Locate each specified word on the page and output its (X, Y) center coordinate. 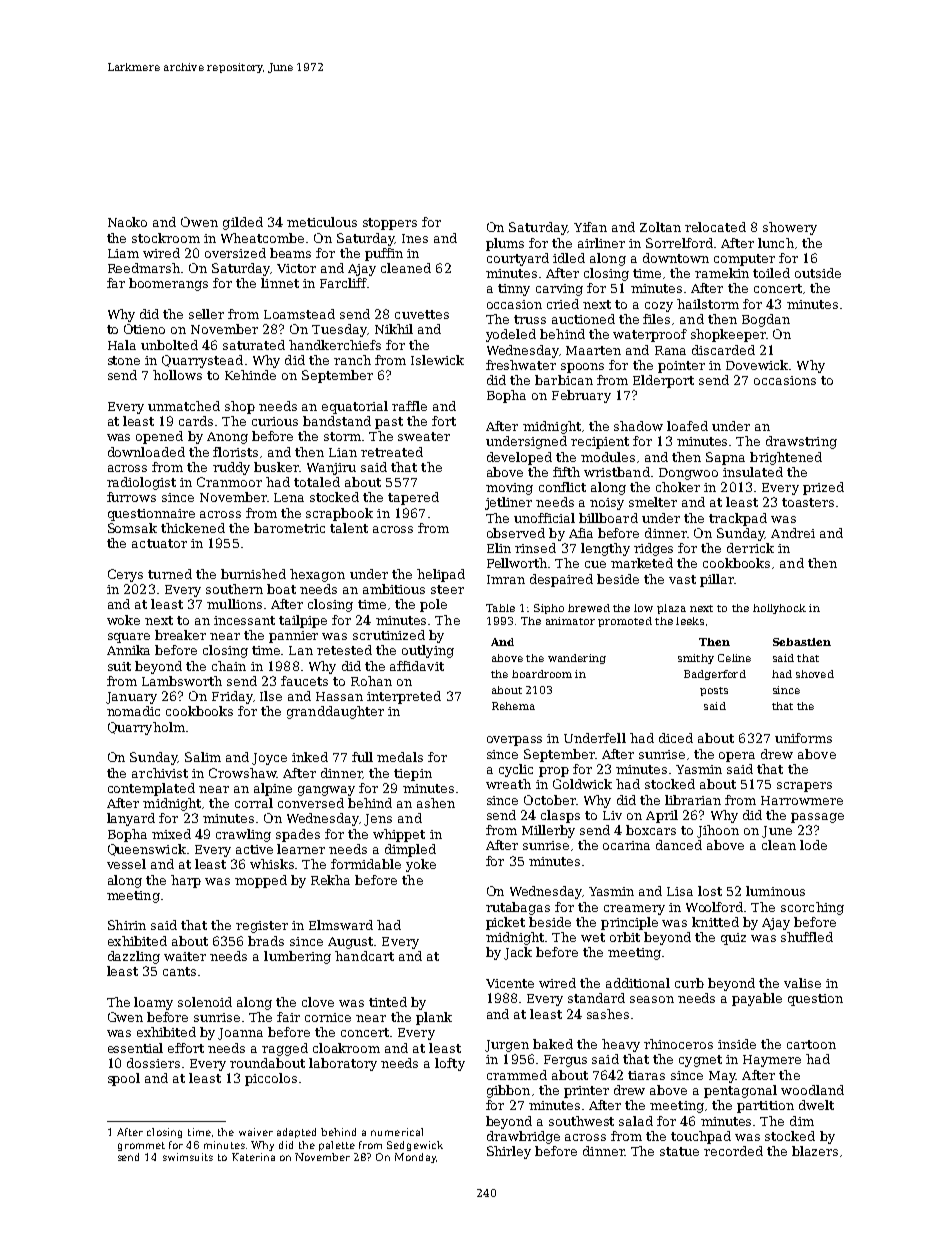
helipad (441, 575)
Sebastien (802, 642)
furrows (131, 497)
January (131, 698)
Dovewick (757, 365)
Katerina (253, 1157)
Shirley (509, 1152)
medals (400, 757)
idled (569, 258)
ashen (436, 803)
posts (714, 691)
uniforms (803, 738)
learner (301, 849)
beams (290, 253)
